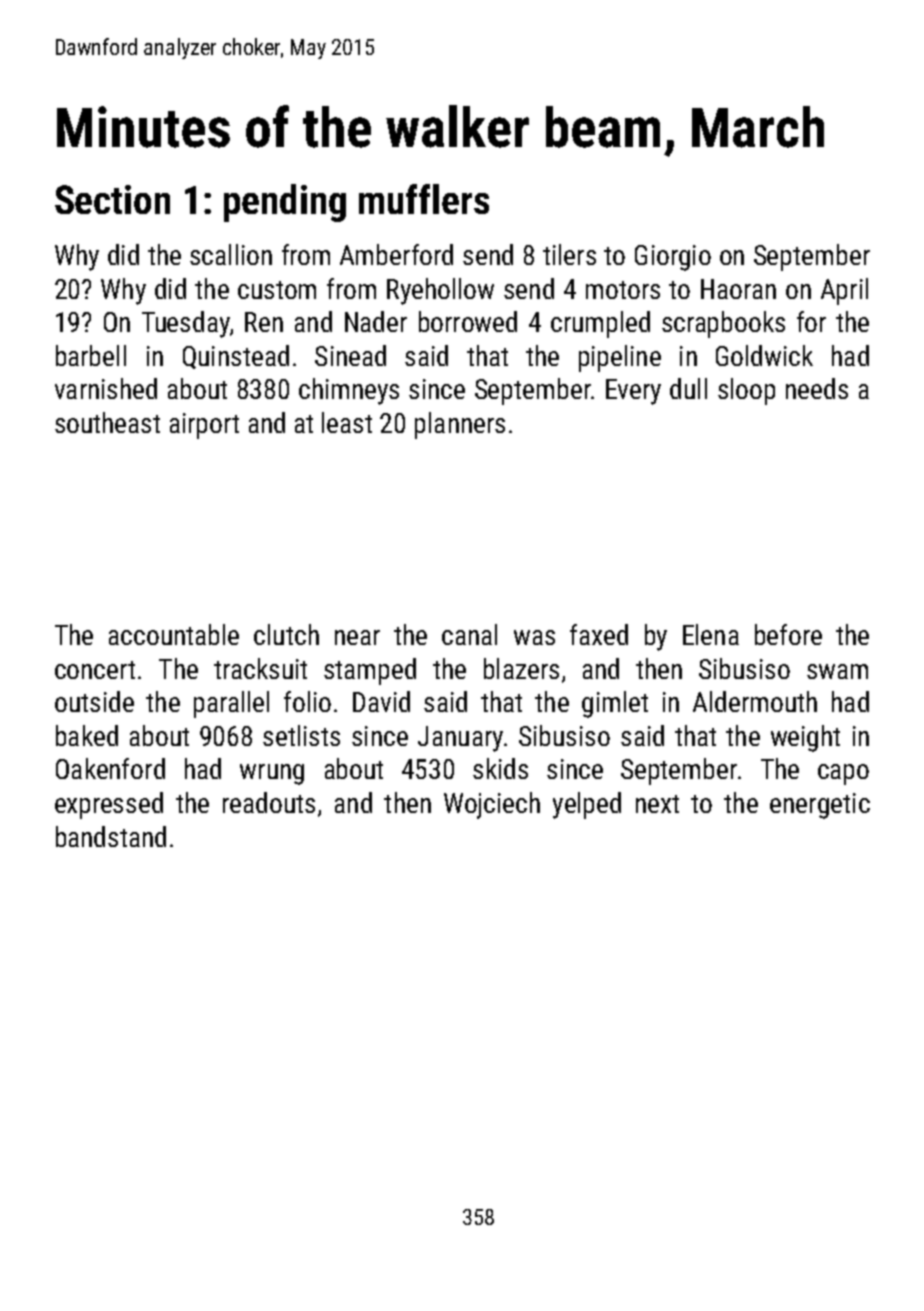 The height and width of the document is (1311, 924). What do you see at coordinates (424, 199) in the document?
I see `mufflers` at bounding box center [424, 199].
